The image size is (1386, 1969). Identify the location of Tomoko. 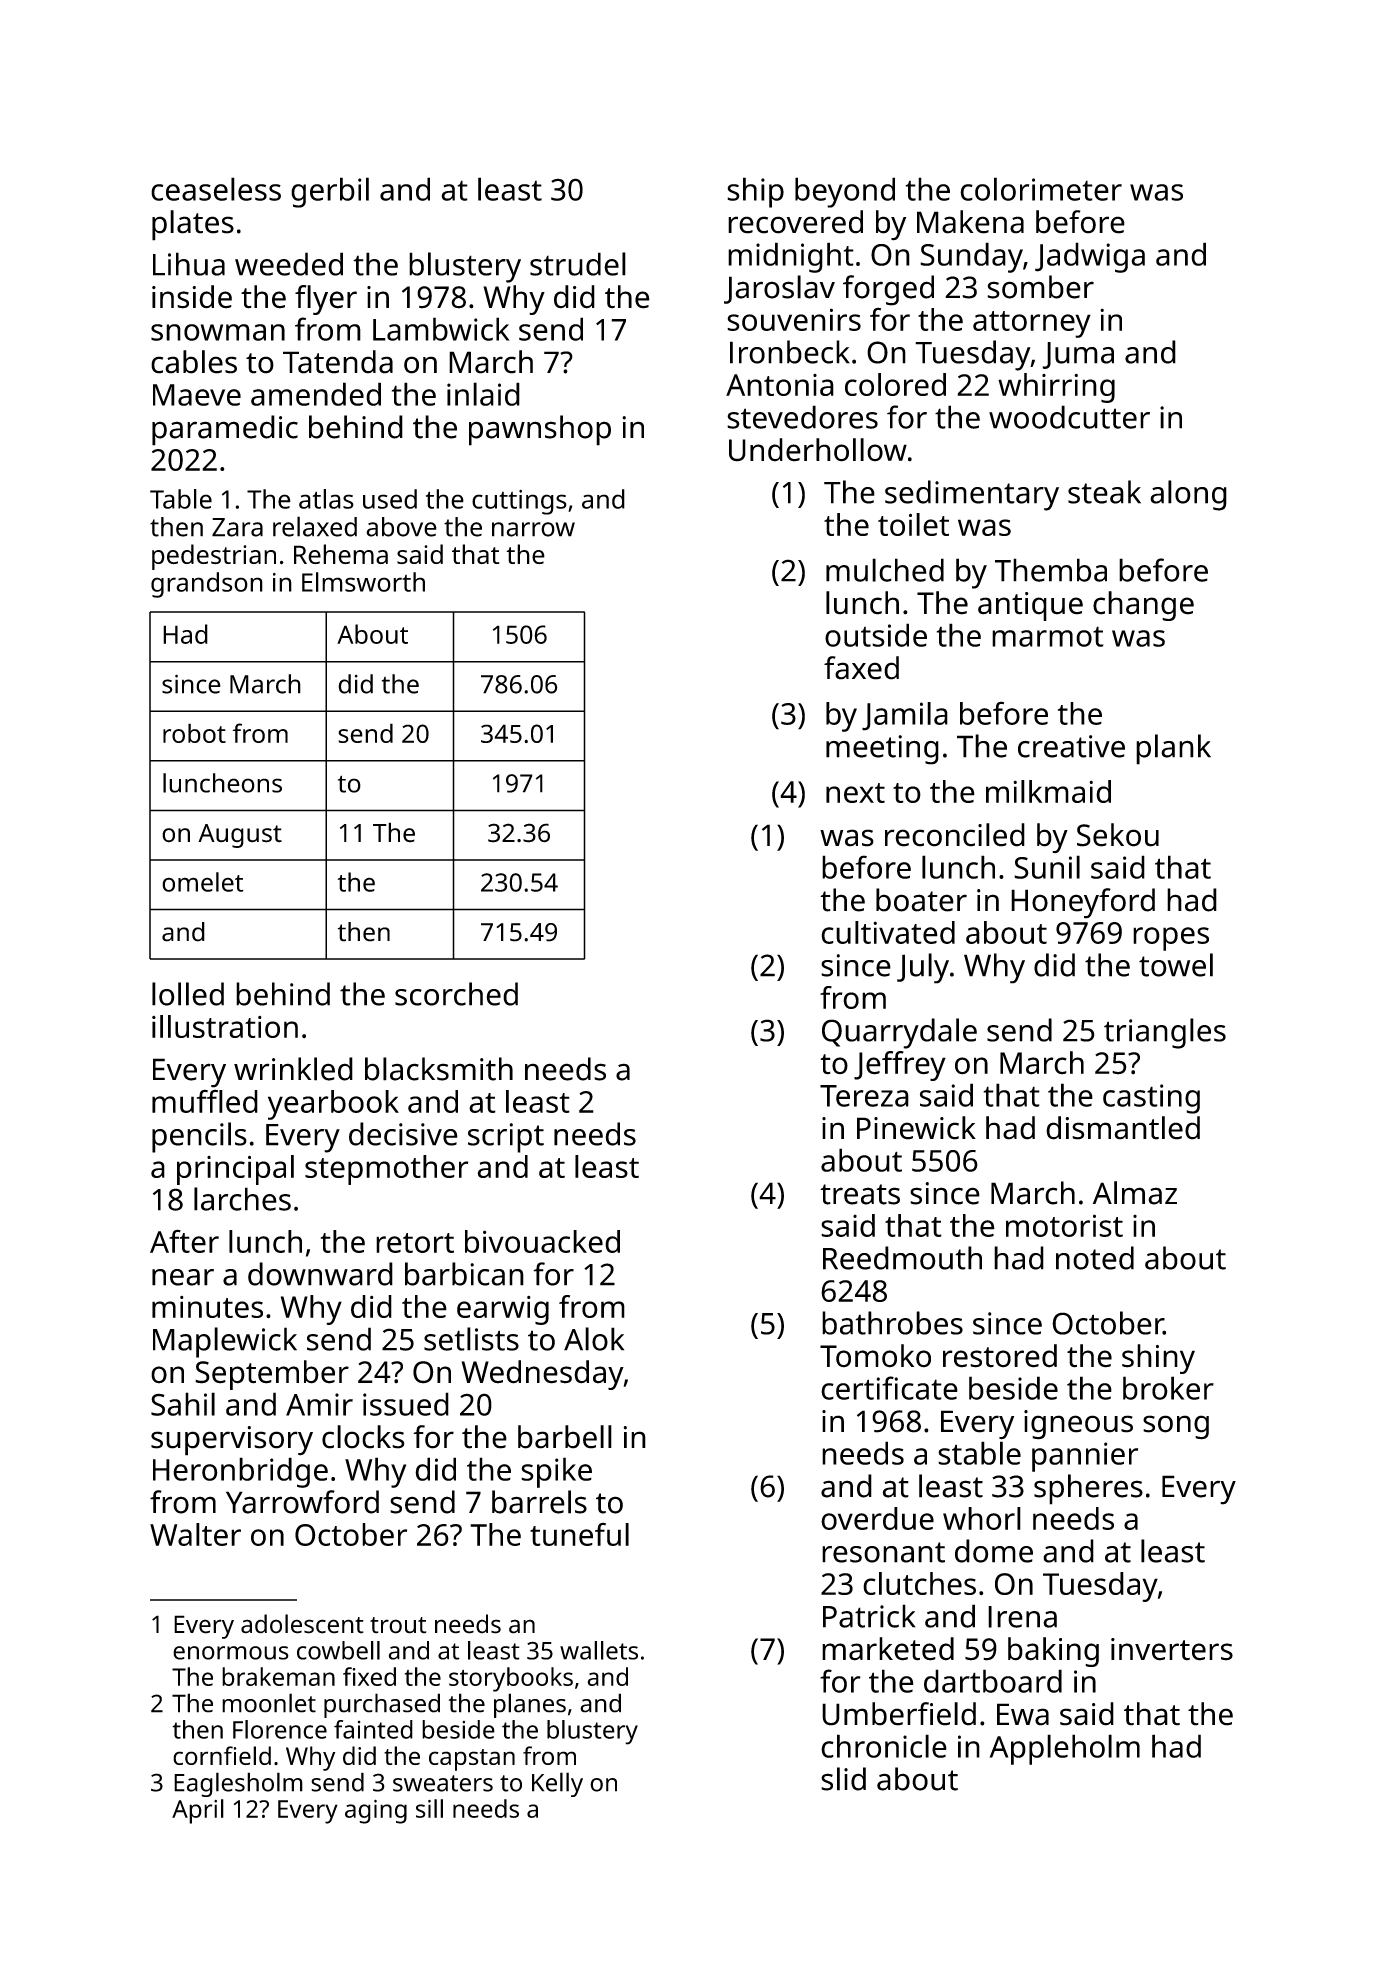
(875, 1356).
